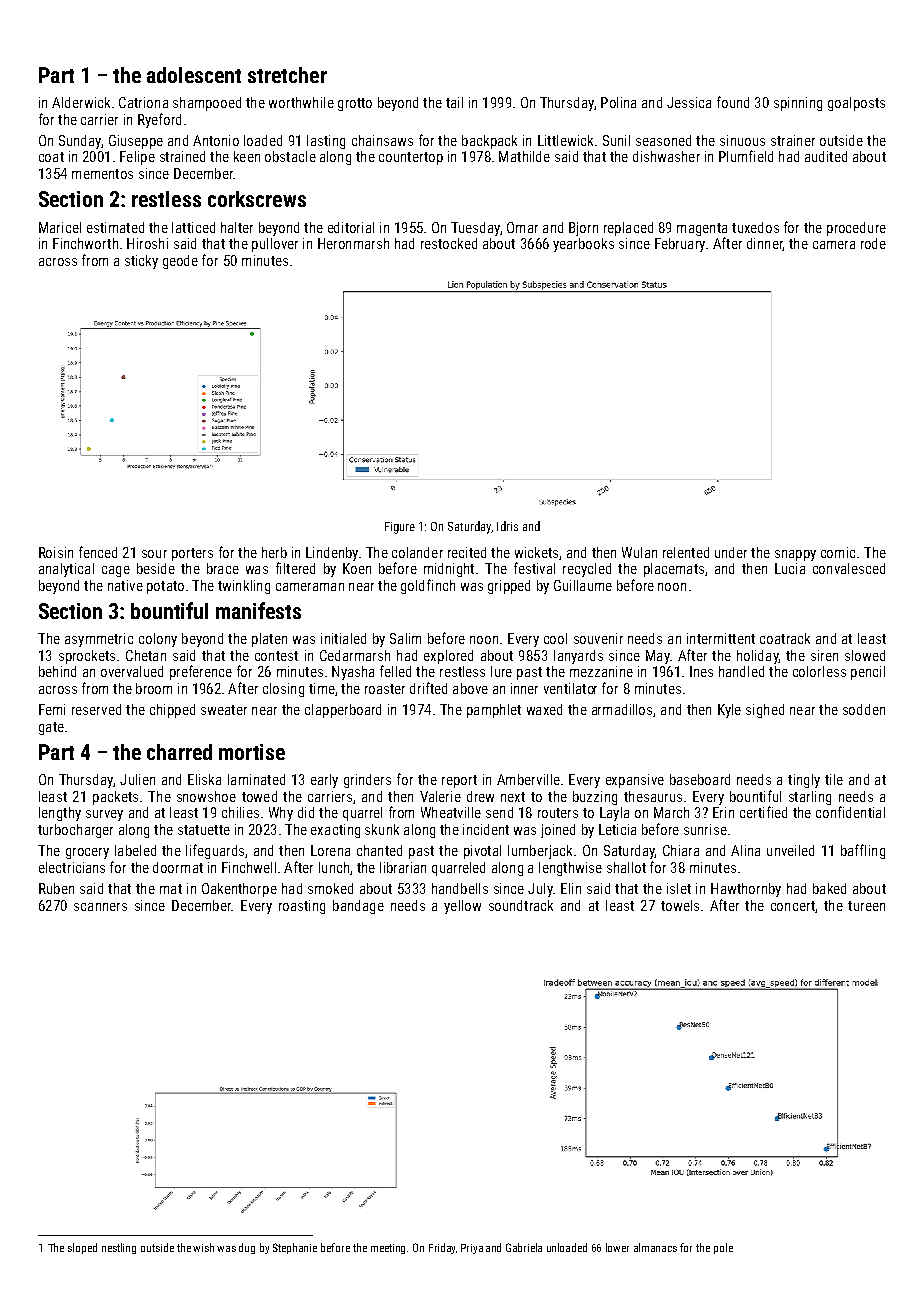 The width and height of the image is (924, 1308). I want to click on Roisin, so click(56, 552).
